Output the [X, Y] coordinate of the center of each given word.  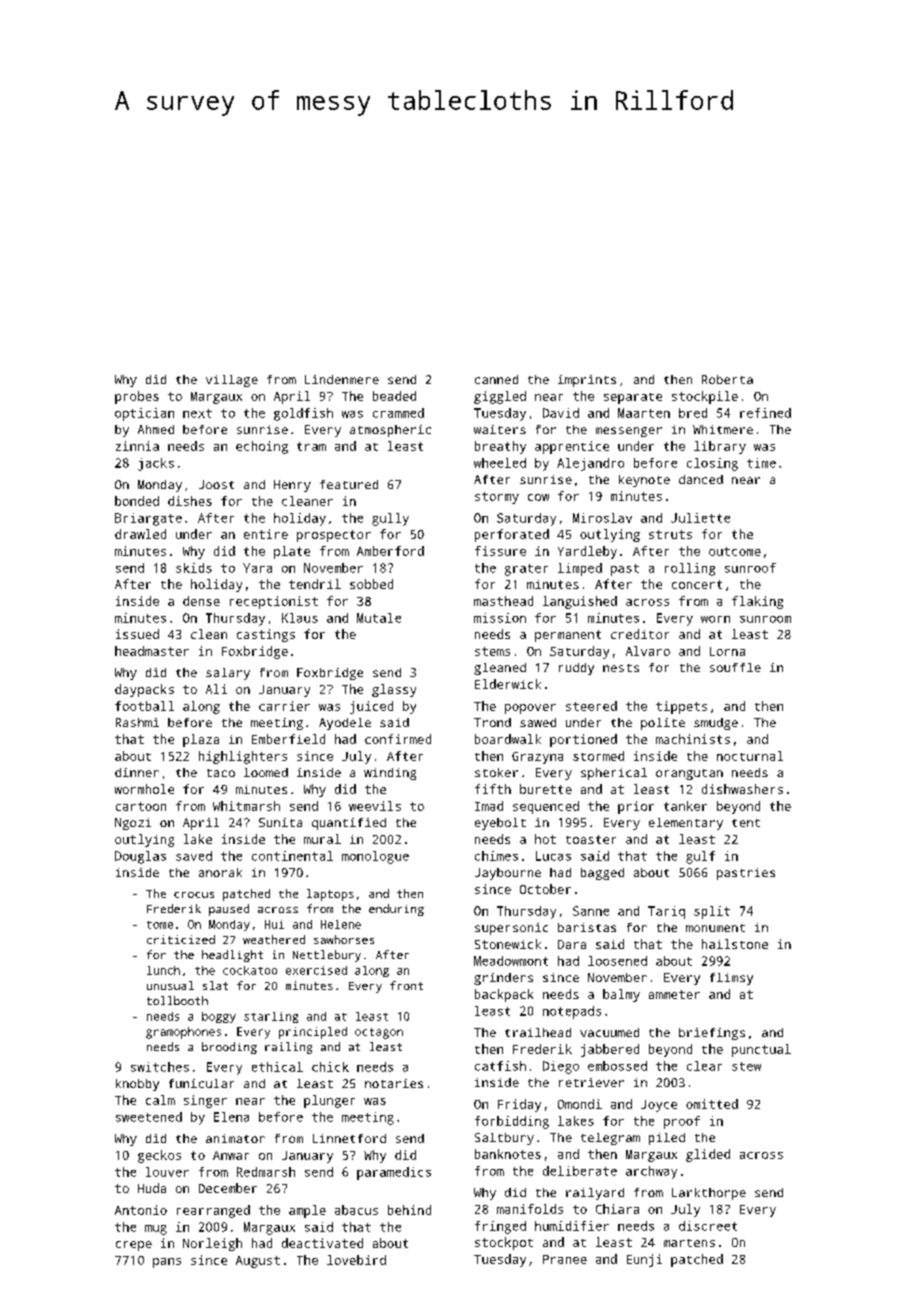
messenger [629, 432]
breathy [500, 447]
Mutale [379, 618]
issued [137, 634]
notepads [572, 1012]
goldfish [303, 414]
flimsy [731, 979]
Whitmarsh [246, 806]
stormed [598, 756]
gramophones [183, 1033]
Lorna [727, 651]
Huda [152, 1188]
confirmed [398, 739]
